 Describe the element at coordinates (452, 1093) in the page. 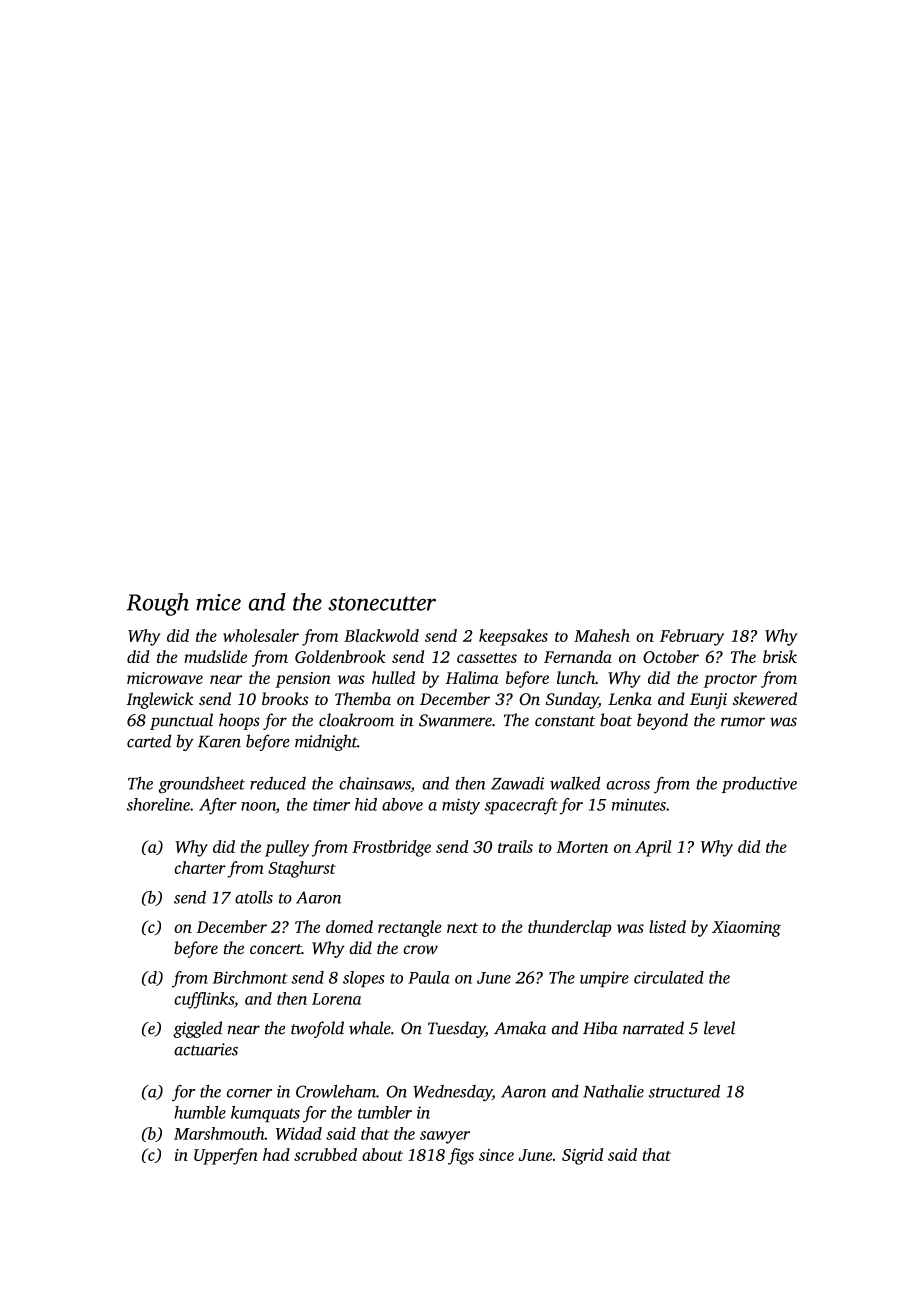

I see `Wednesday` at that location.
